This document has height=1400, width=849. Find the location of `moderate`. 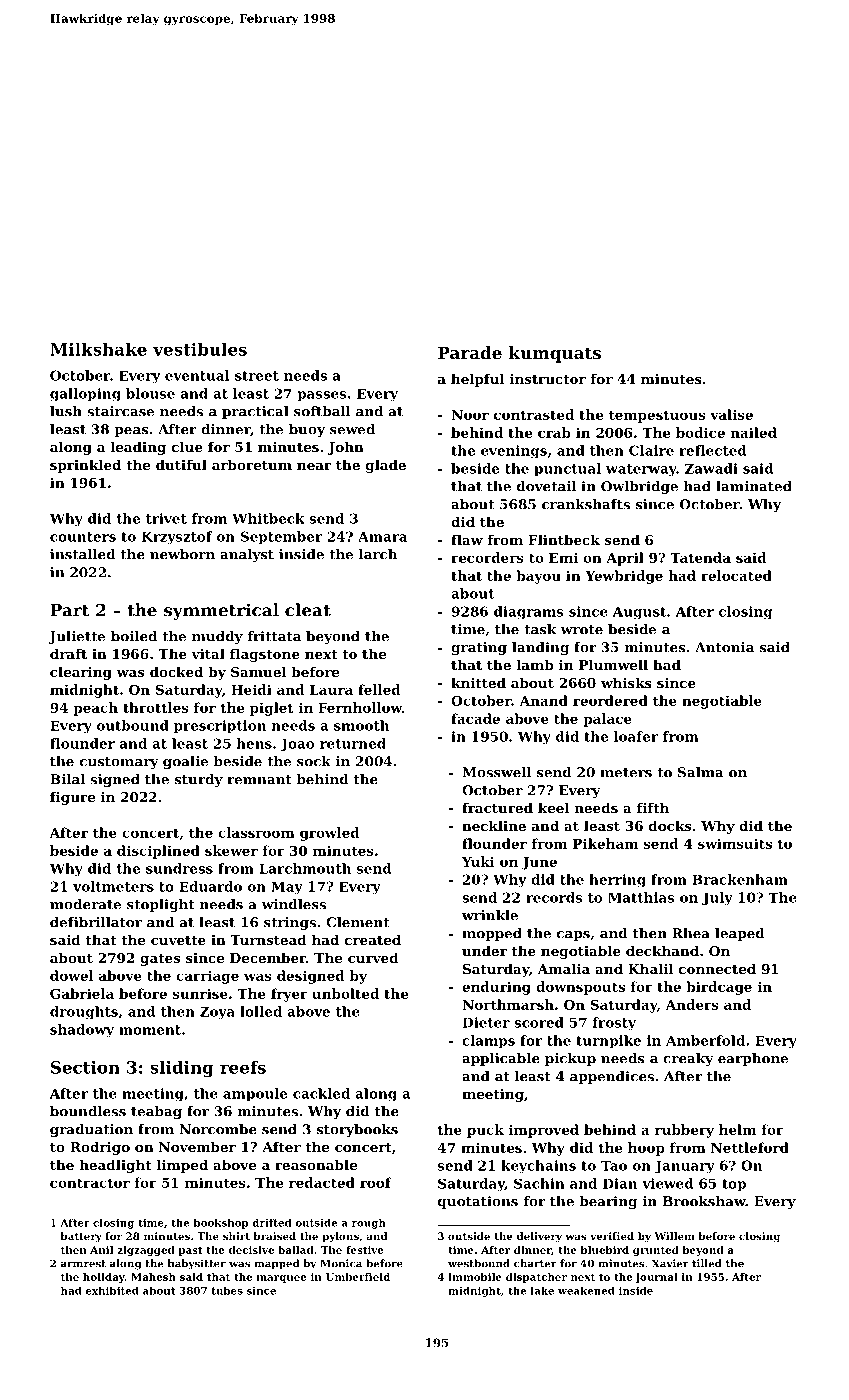

moderate is located at coordinates (85, 904).
